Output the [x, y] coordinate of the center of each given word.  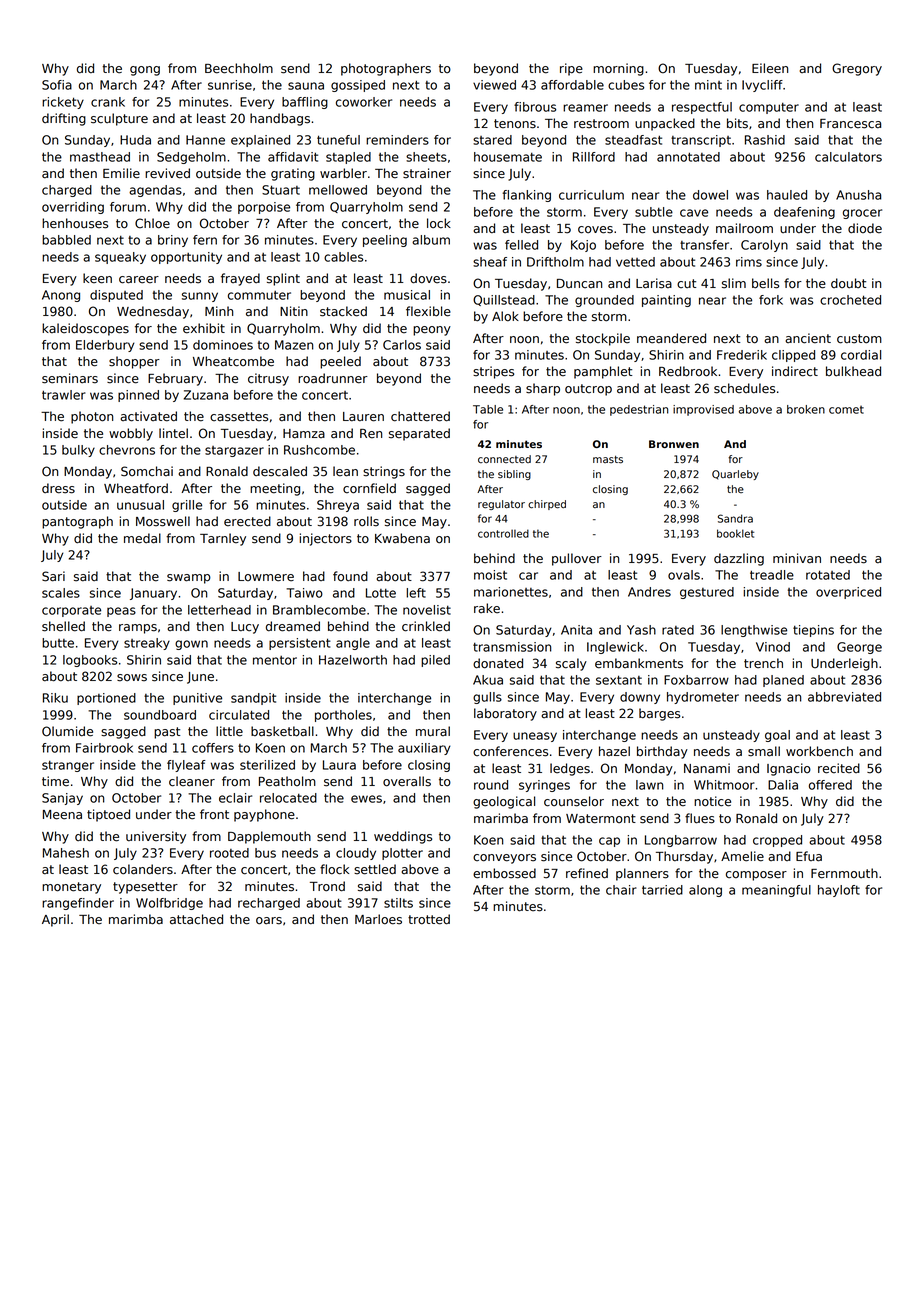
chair [621, 890]
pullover [577, 559]
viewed [494, 85]
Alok [505, 316]
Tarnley [223, 539]
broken [806, 409]
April [55, 920]
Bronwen [674, 444]
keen [97, 278]
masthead [100, 157]
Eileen [770, 68]
